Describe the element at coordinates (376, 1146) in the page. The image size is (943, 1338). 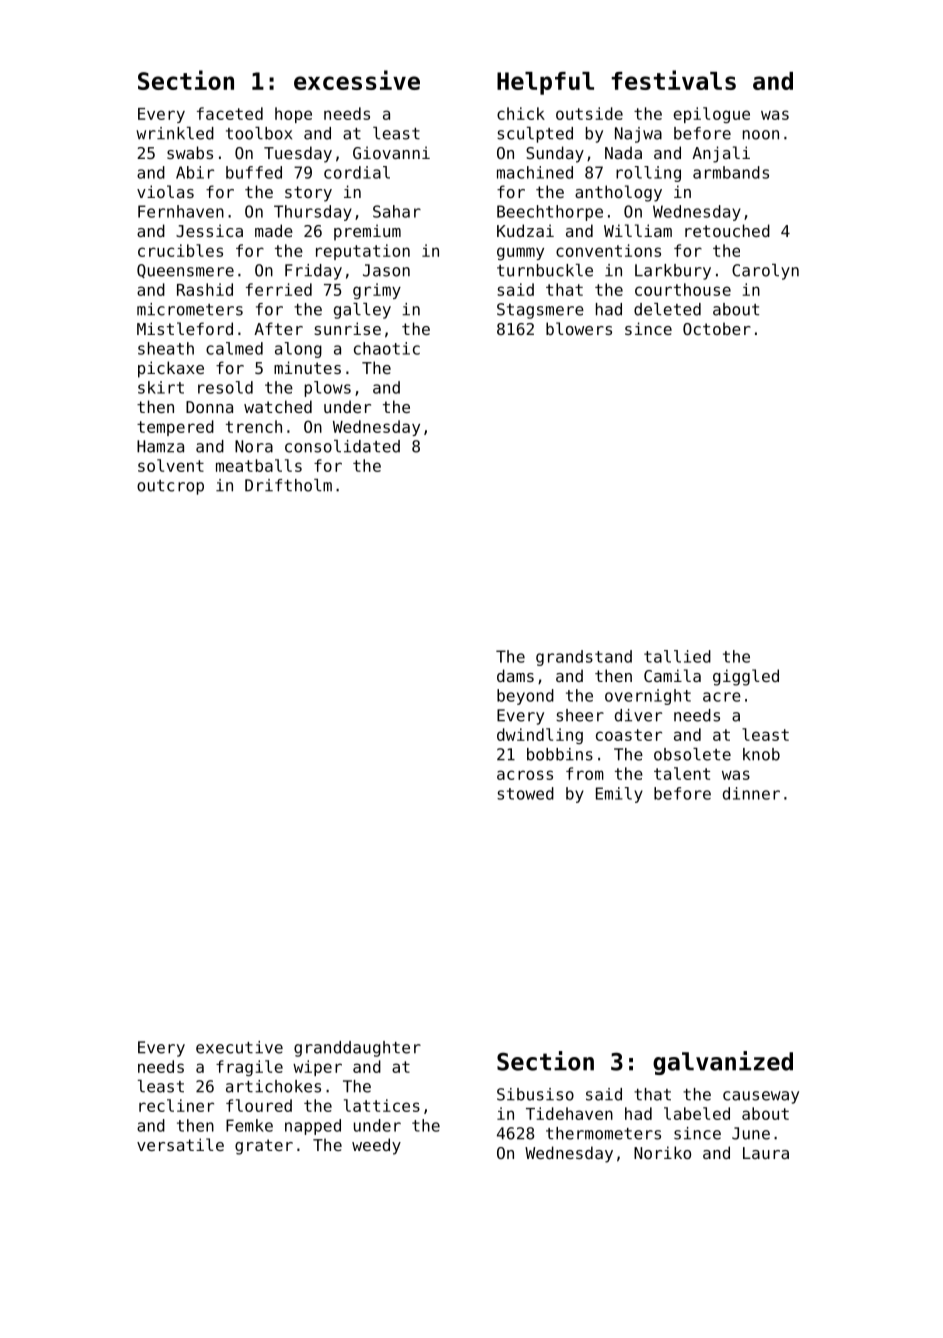
I see `weedy` at that location.
